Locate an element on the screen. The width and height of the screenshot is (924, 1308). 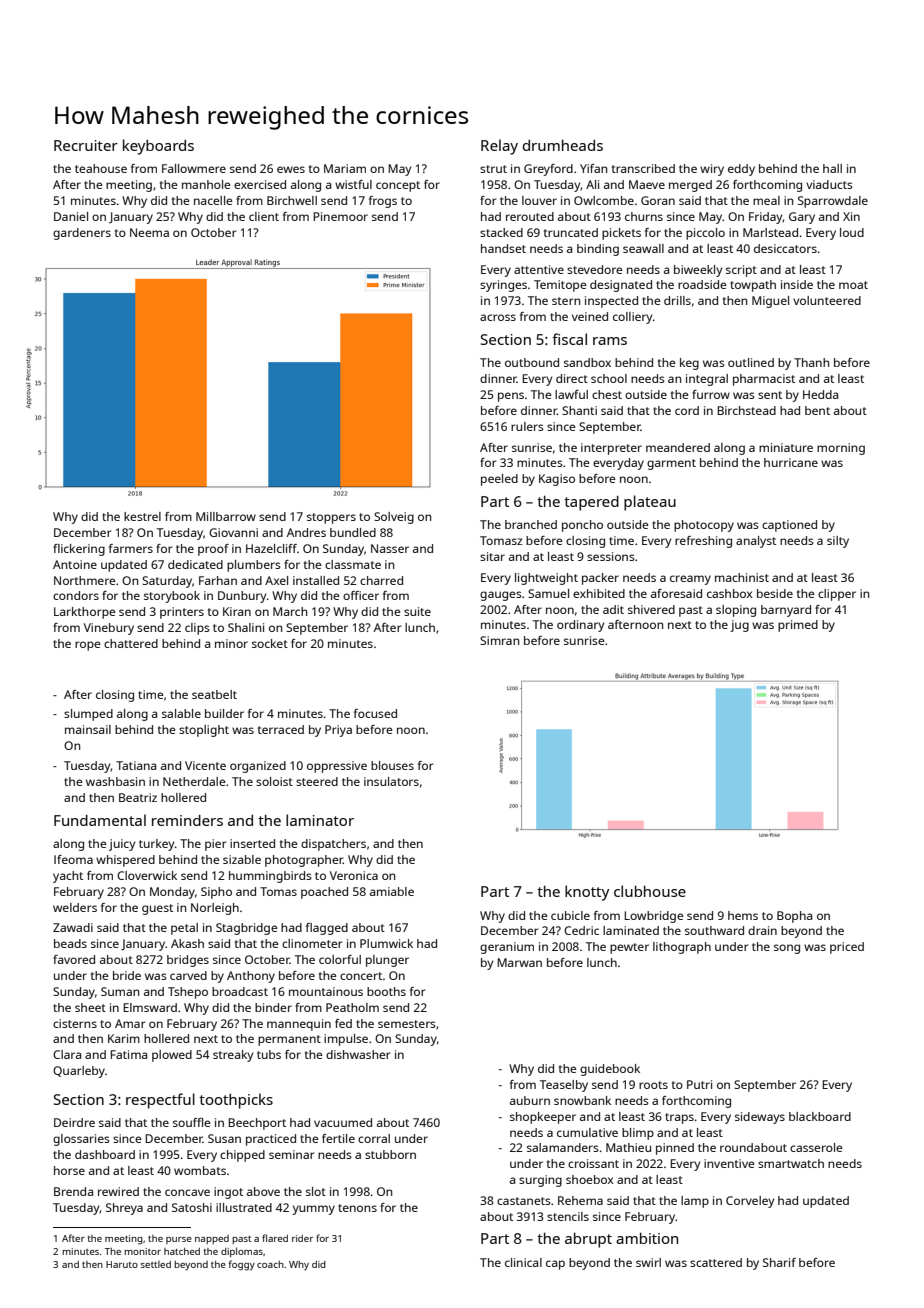
Recruiter is located at coordinates (86, 145).
